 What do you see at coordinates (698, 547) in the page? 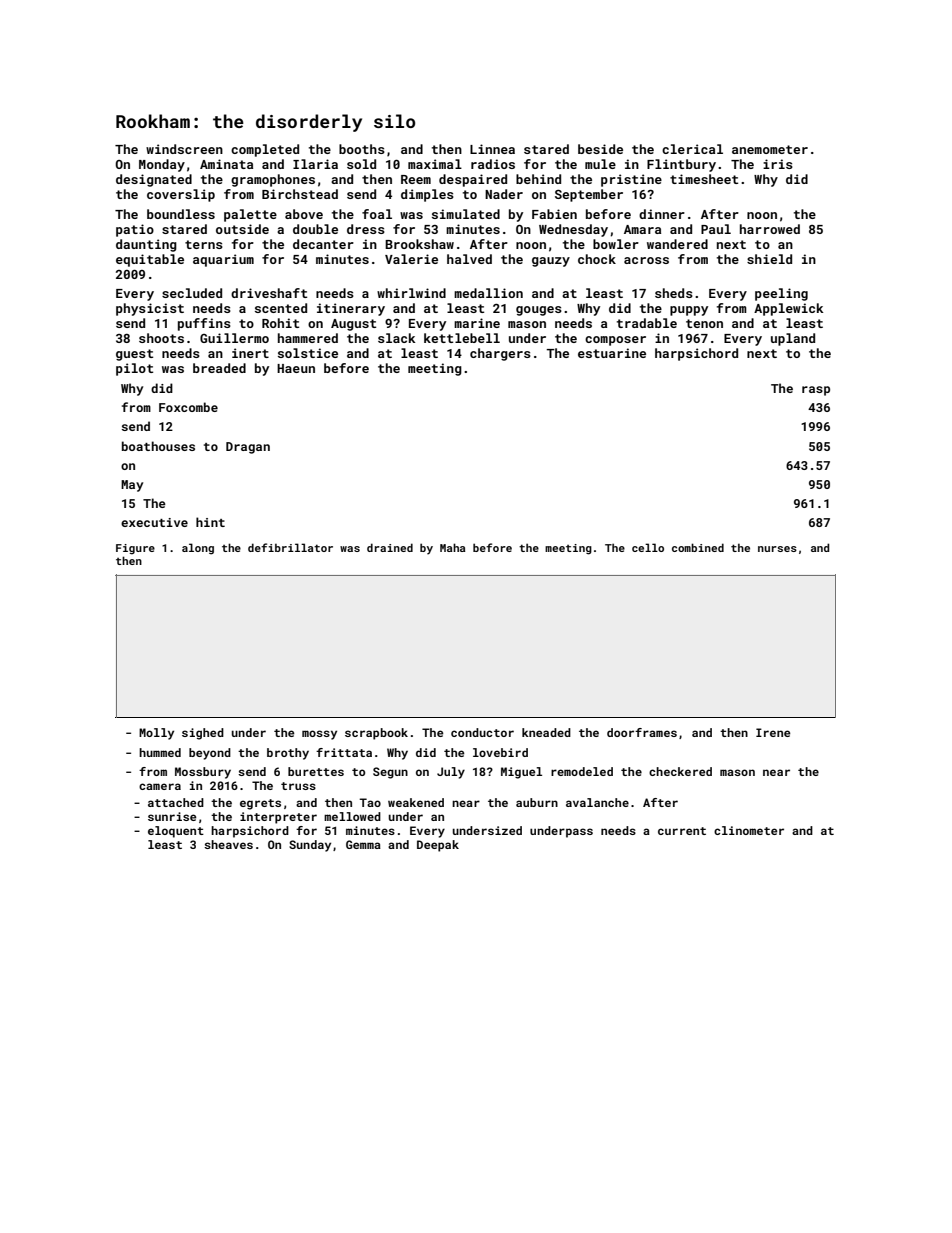
I see `combined` at bounding box center [698, 547].
